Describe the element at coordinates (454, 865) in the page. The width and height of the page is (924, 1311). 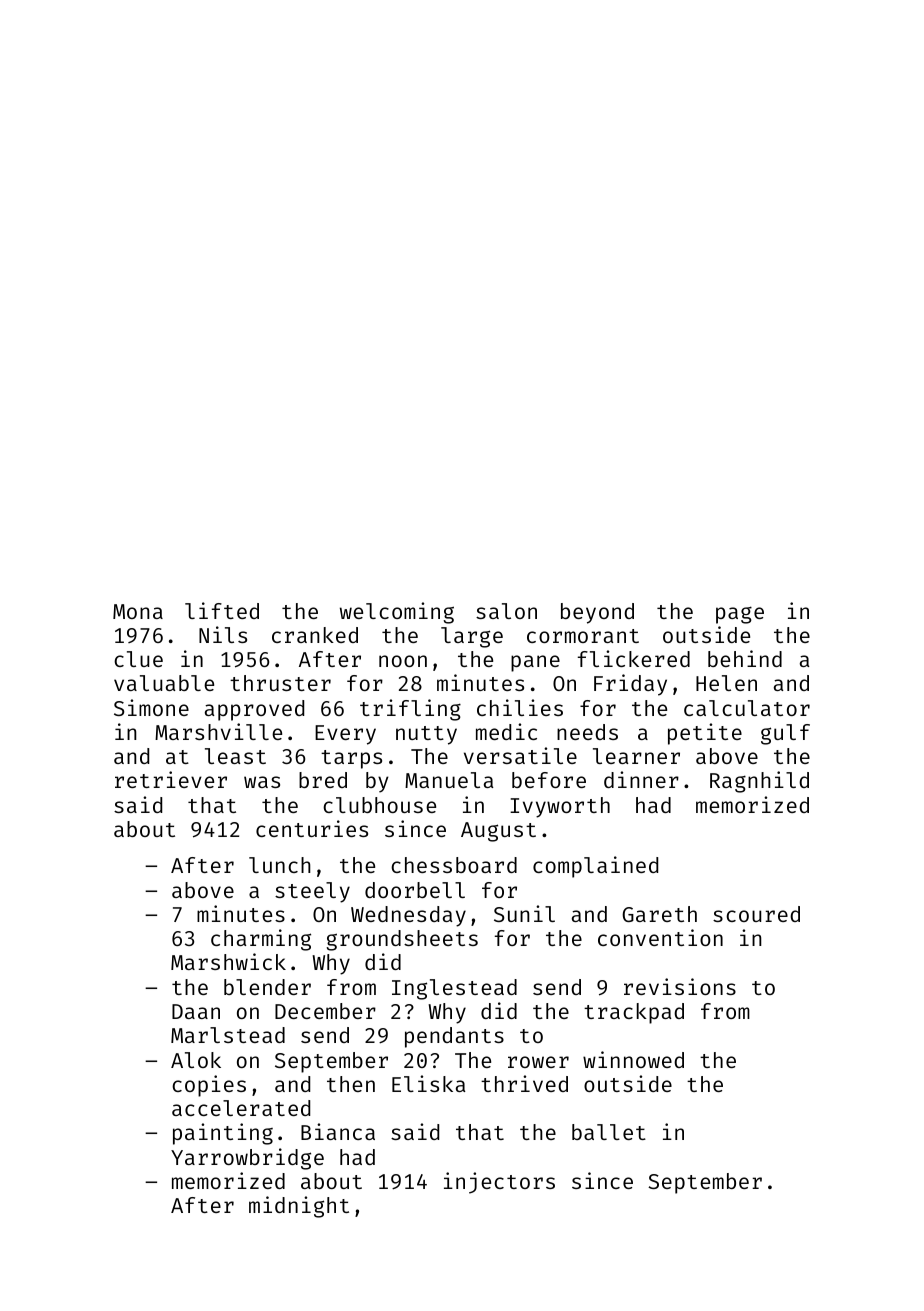
I see `chessboard` at that location.
